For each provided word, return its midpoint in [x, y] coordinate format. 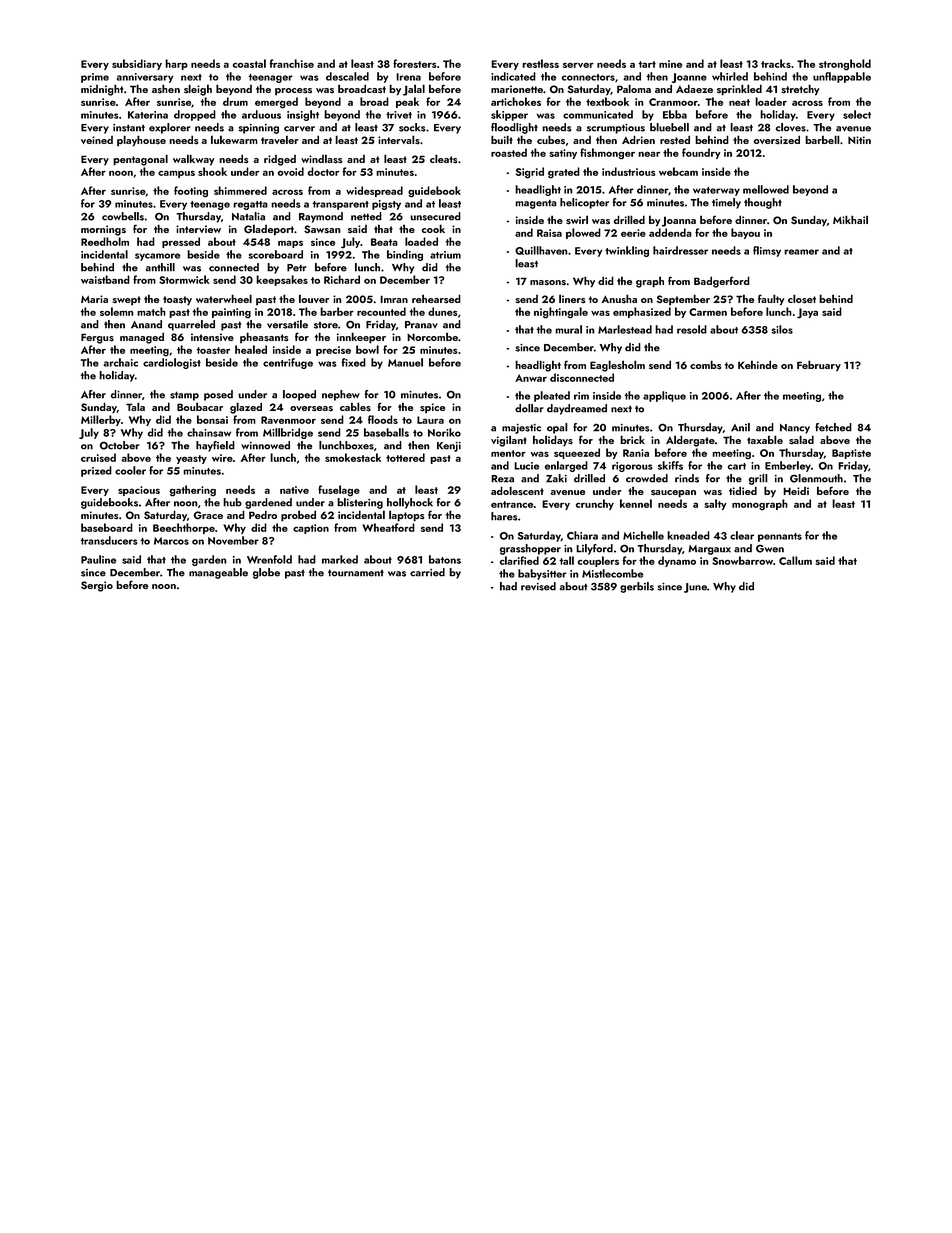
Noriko [444, 432]
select [857, 114]
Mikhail [850, 219]
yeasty [191, 459]
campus [176, 174]
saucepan [673, 494]
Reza [502, 479]
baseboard [107, 527]
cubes [551, 140]
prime [95, 78]
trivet [399, 115]
